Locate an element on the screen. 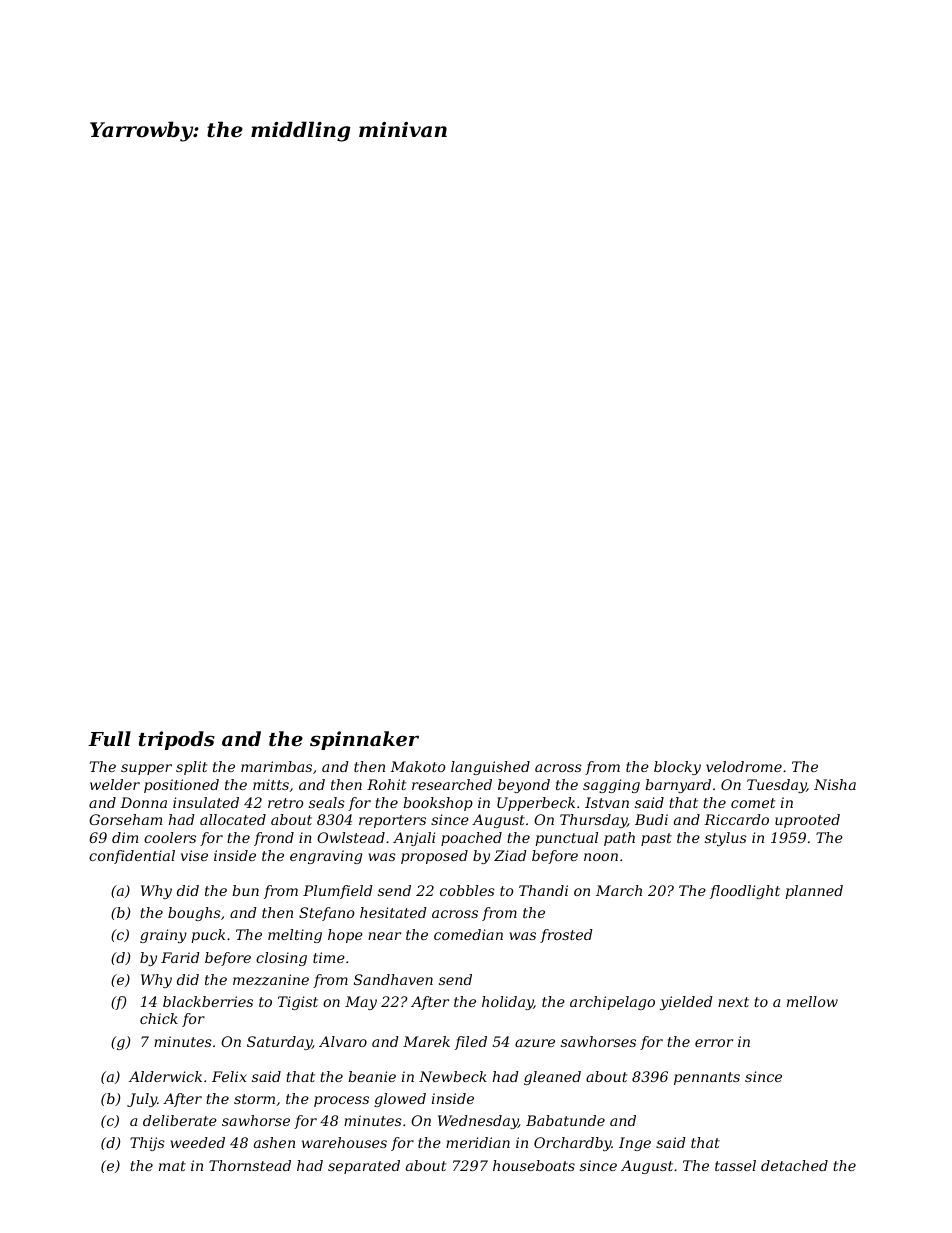 The width and height of the screenshot is (952, 1233). Sandhaven is located at coordinates (393, 979).
